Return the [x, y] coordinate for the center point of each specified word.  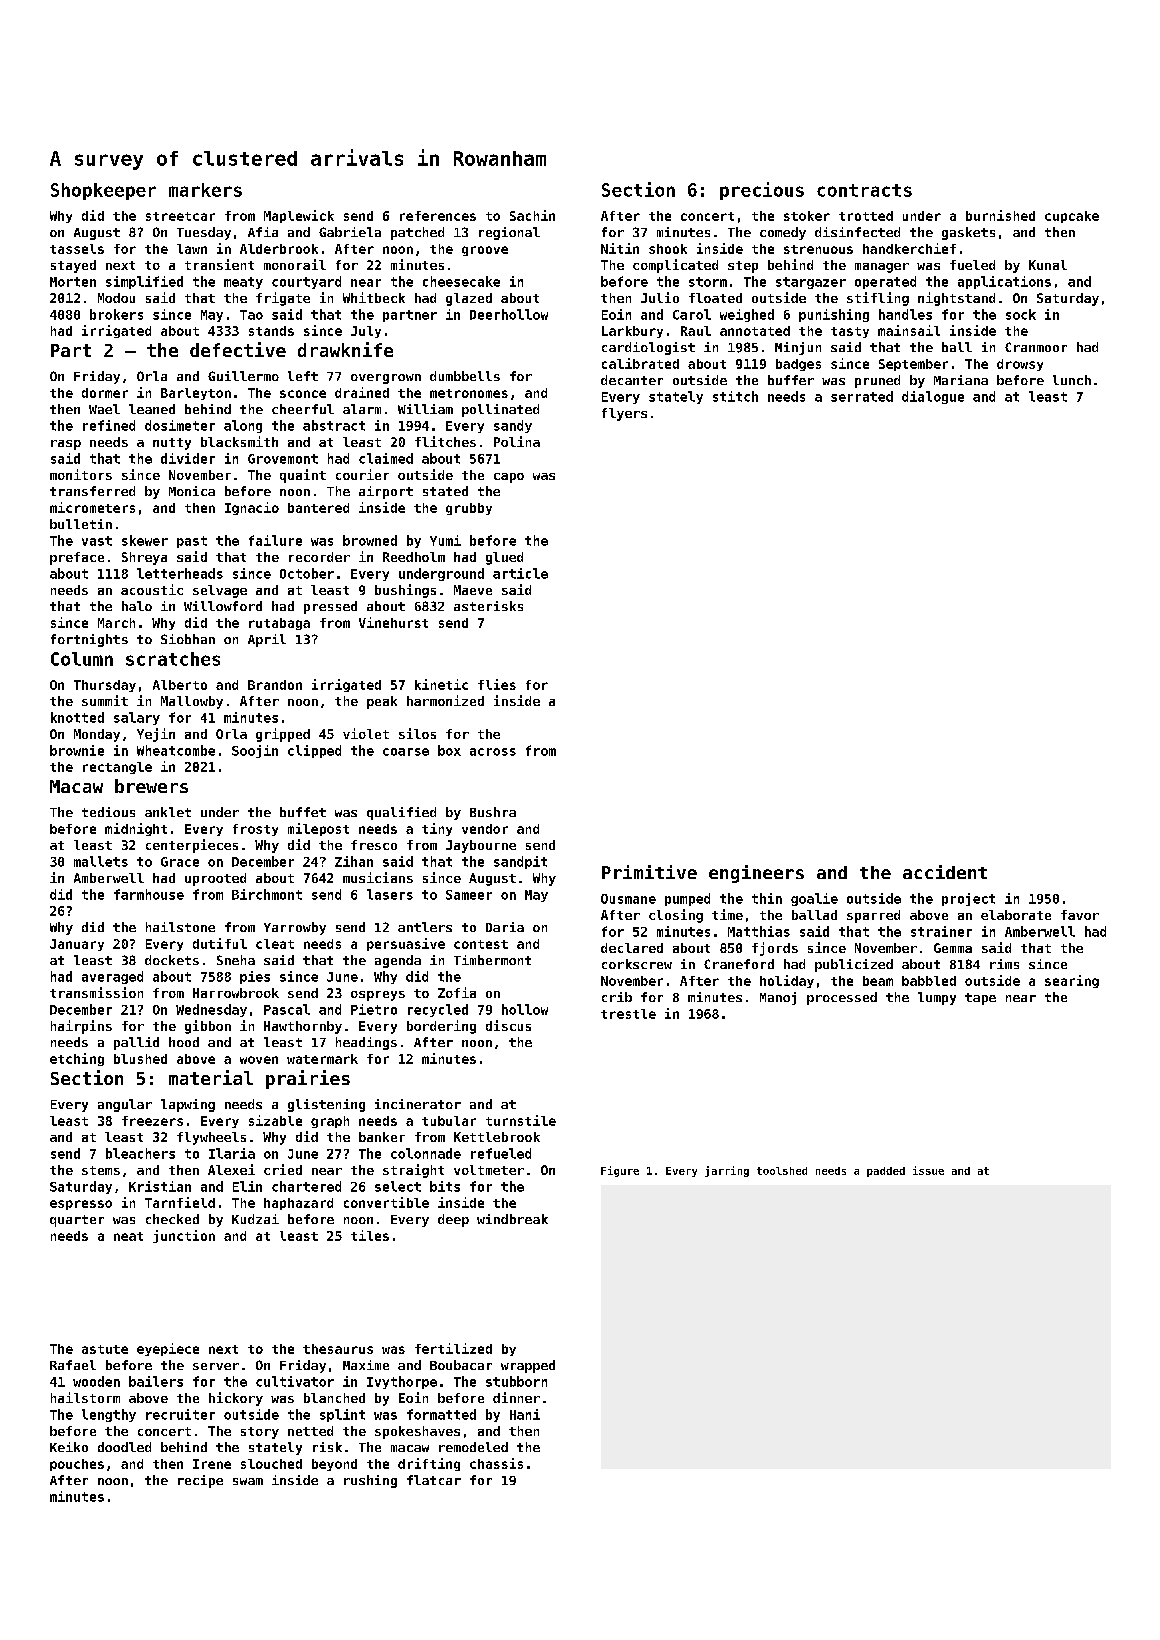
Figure [620, 1171]
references [438, 216]
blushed [140, 1059]
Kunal [1048, 265]
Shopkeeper [103, 191]
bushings [405, 591]
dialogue [933, 397]
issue [928, 1170]
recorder [319, 557]
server [216, 1366]
